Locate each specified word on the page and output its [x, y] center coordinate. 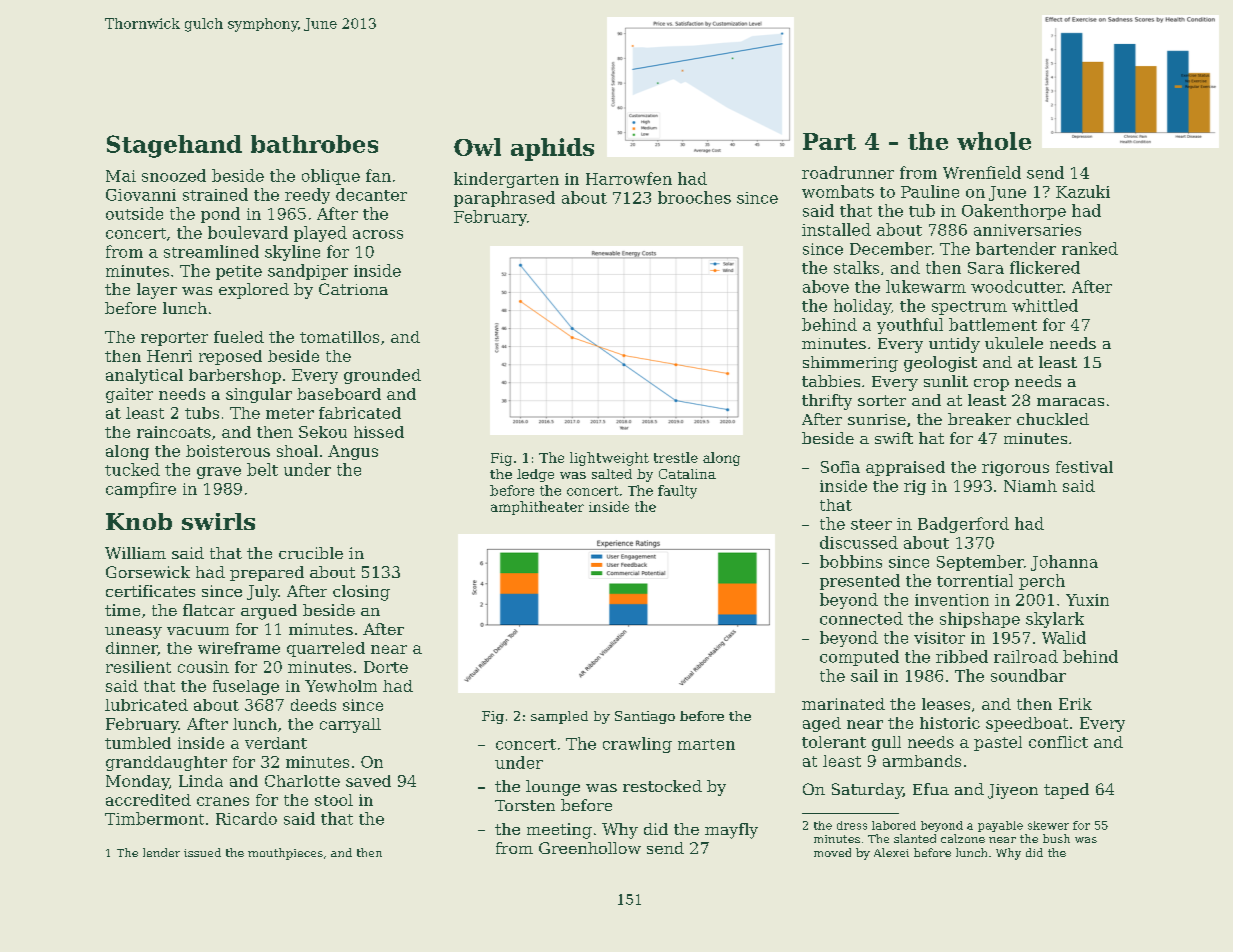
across [378, 234]
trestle [676, 457]
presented [860, 582]
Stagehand [174, 146]
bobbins [851, 561]
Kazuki [1083, 191]
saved [368, 781]
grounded [382, 376]
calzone [963, 838]
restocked [662, 786]
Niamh [1030, 486]
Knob [139, 521]
